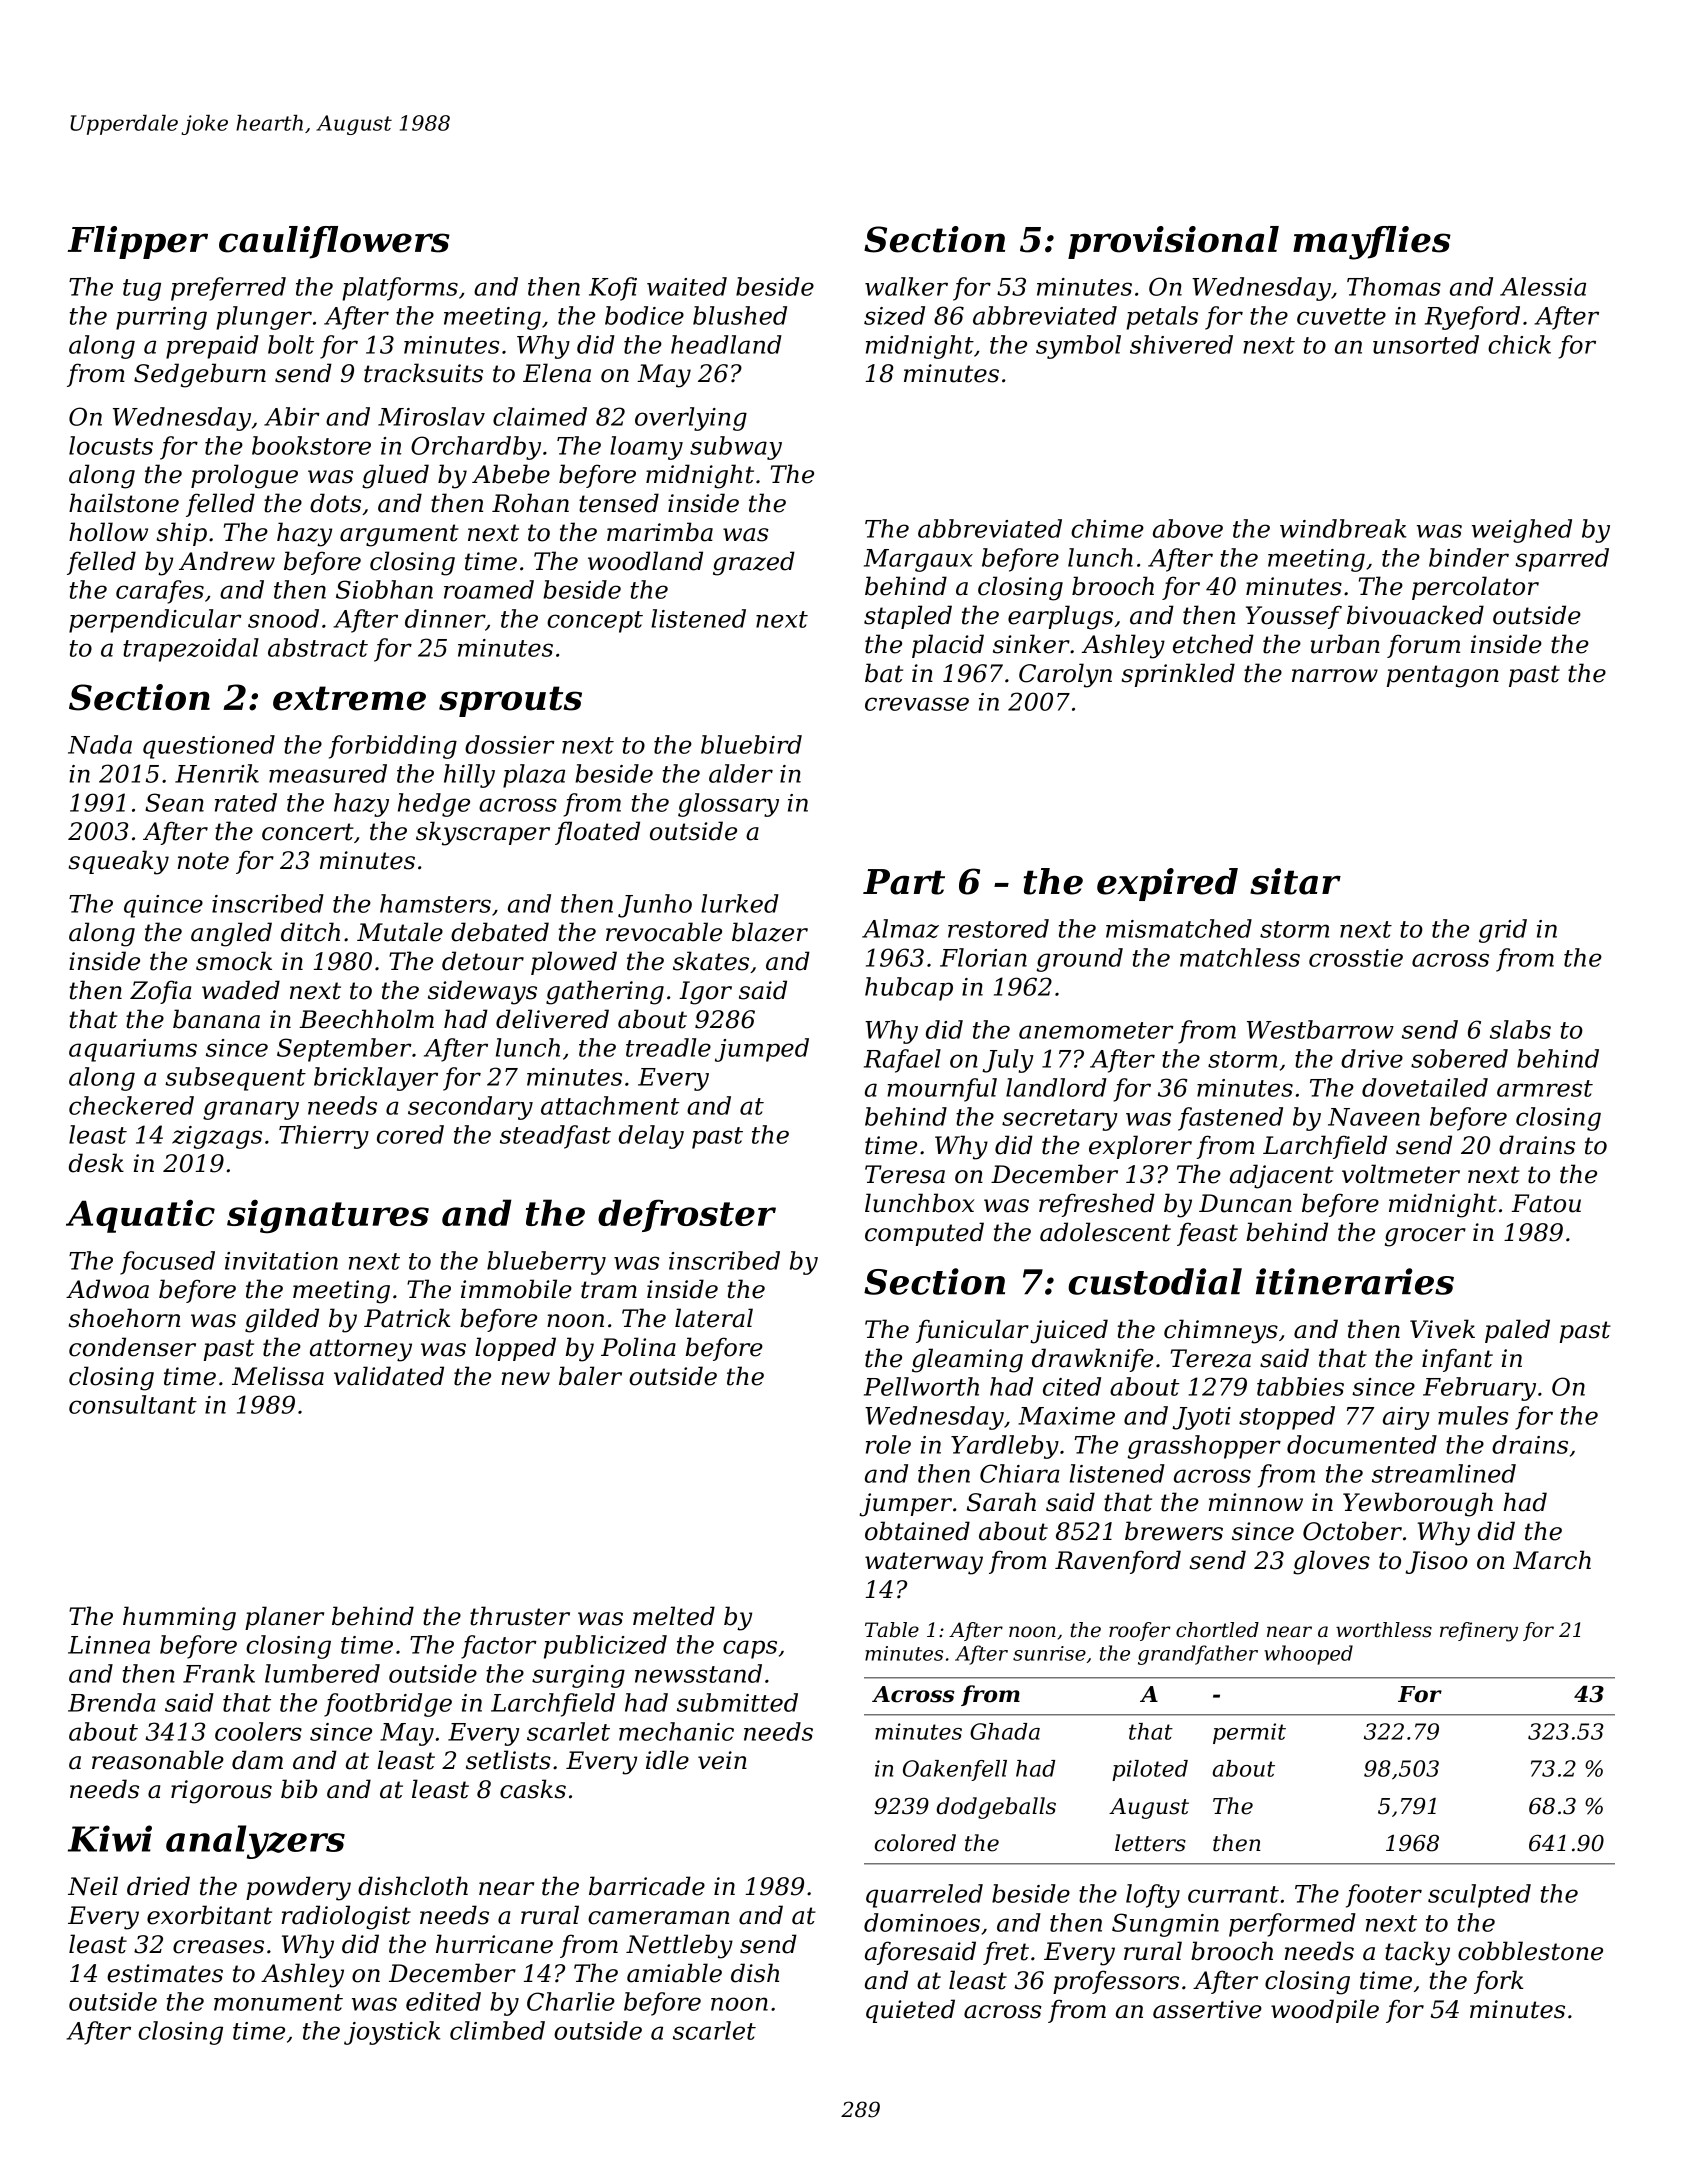 The height and width of the document is (2178, 1683). What do you see at coordinates (298, 1888) in the document?
I see `powdery` at bounding box center [298, 1888].
